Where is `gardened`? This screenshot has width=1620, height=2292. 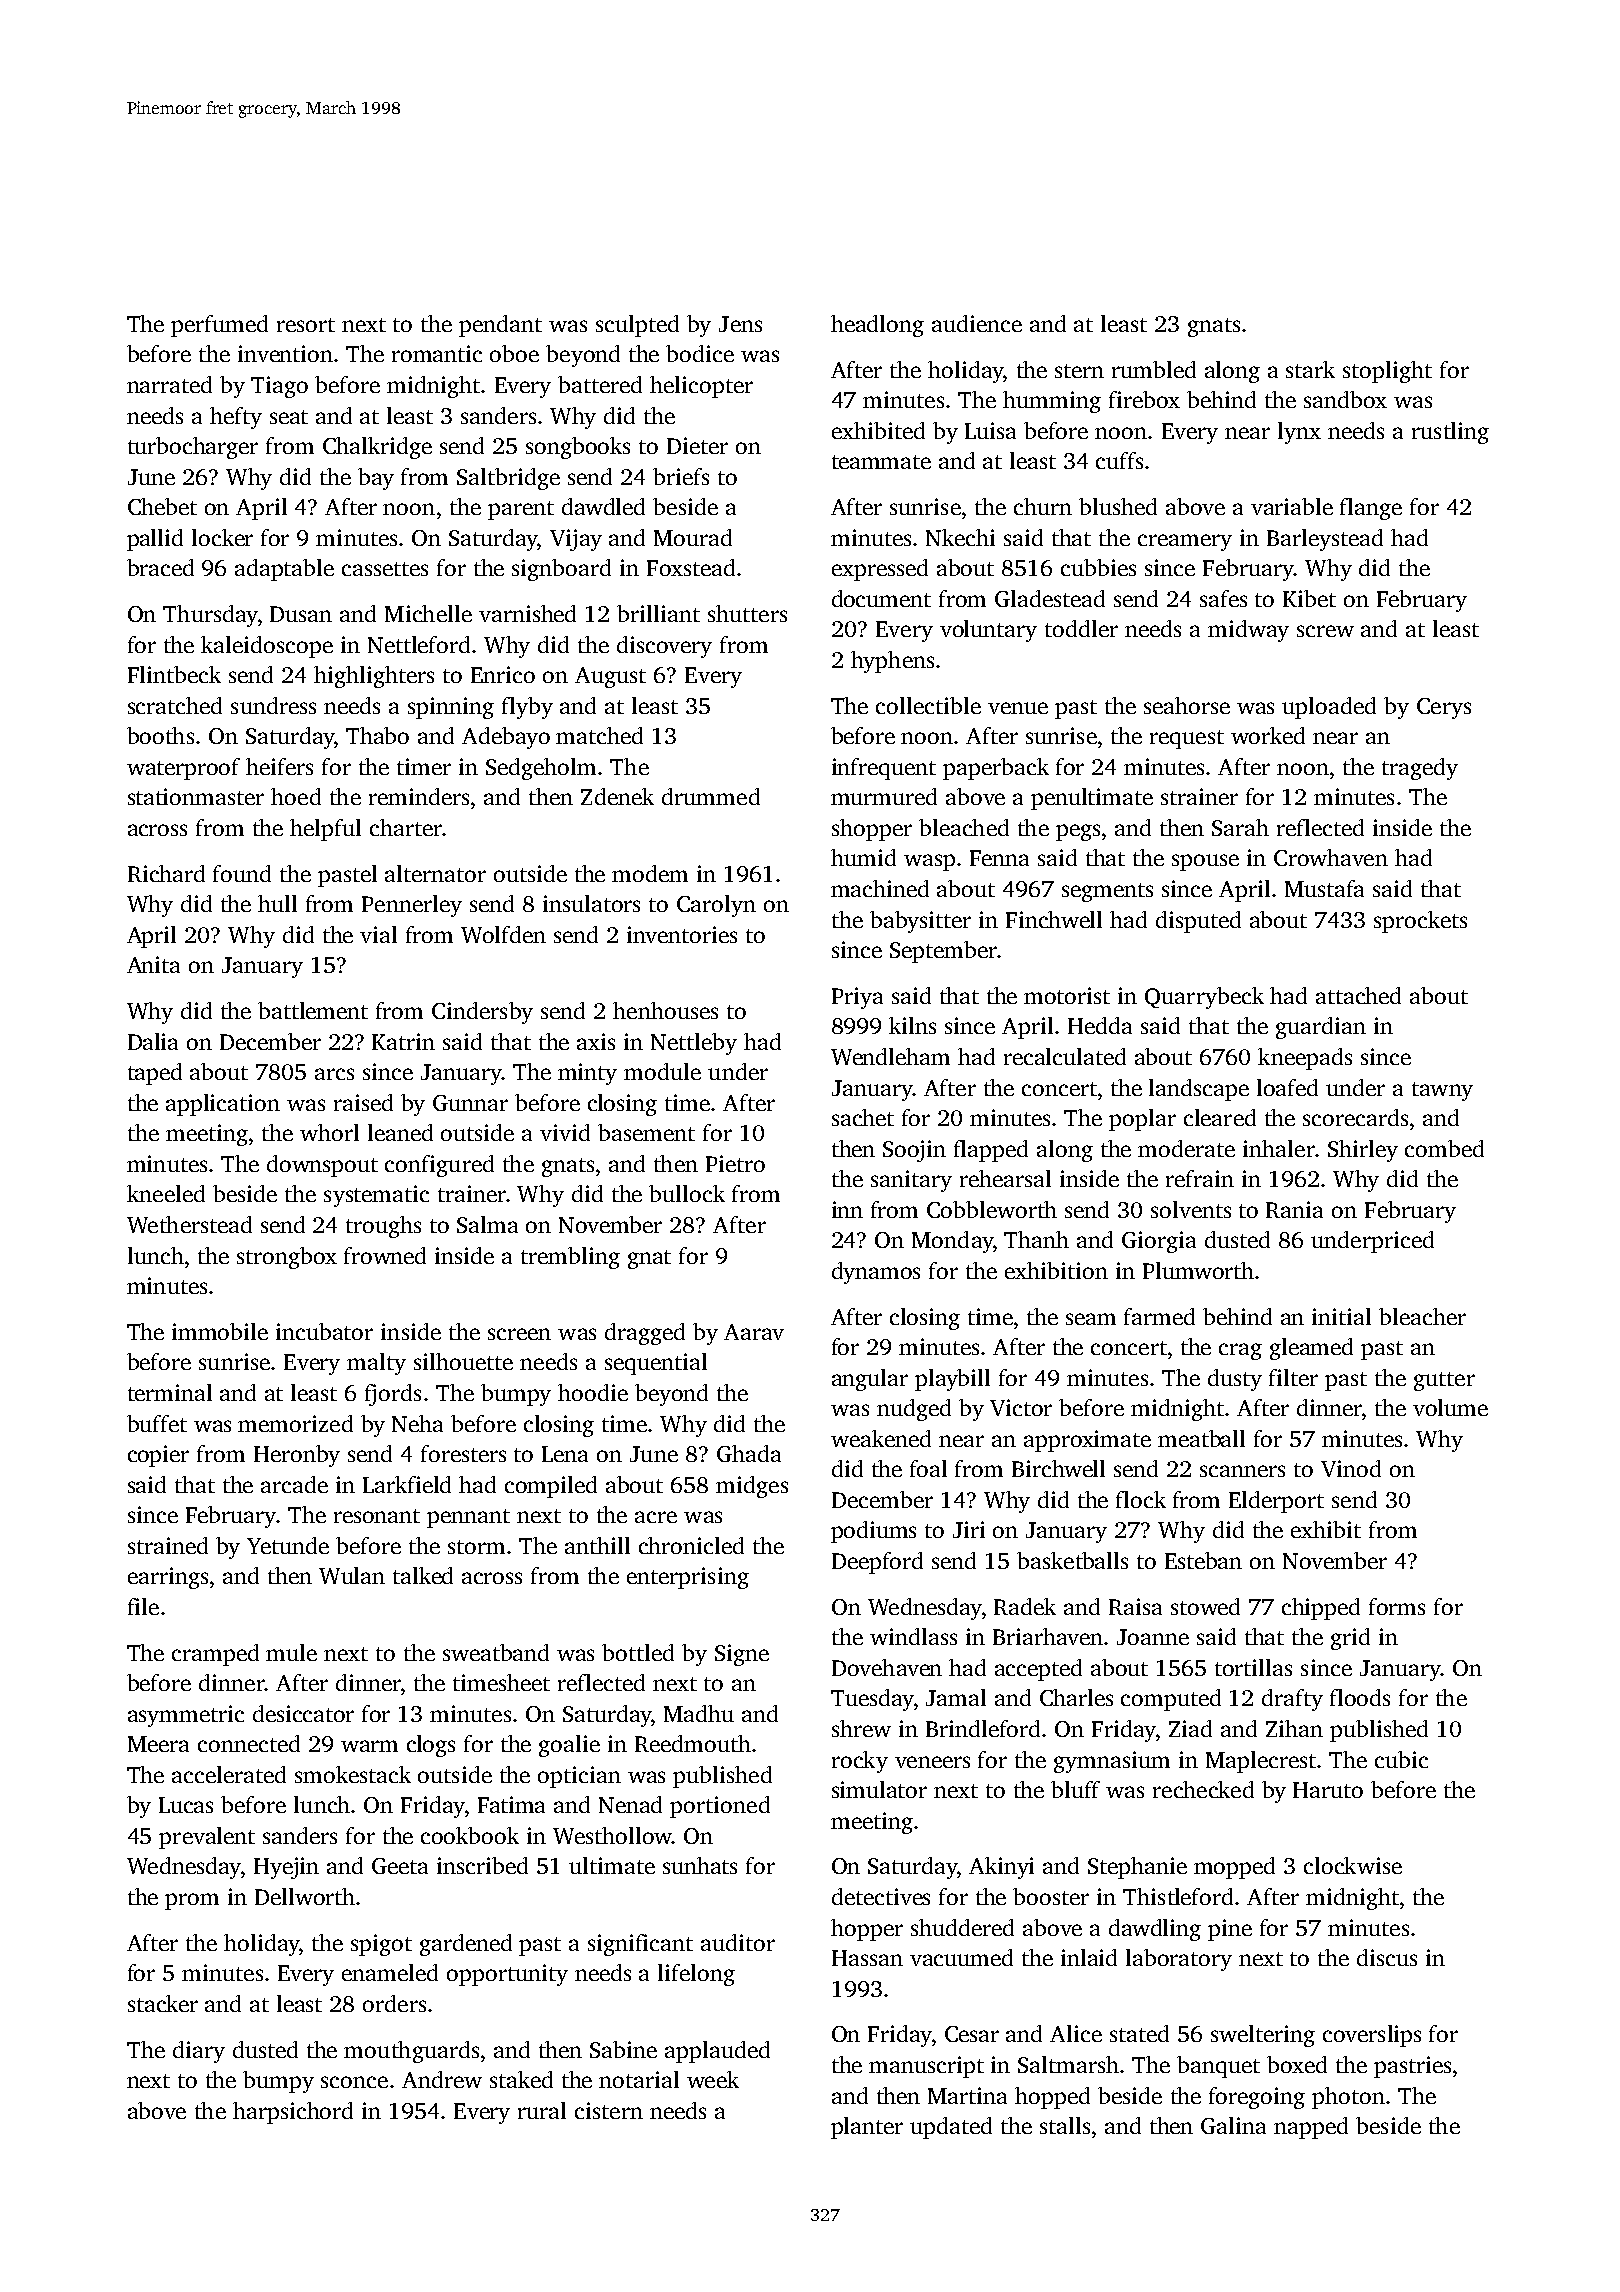
gardened is located at coordinates (466, 1945).
